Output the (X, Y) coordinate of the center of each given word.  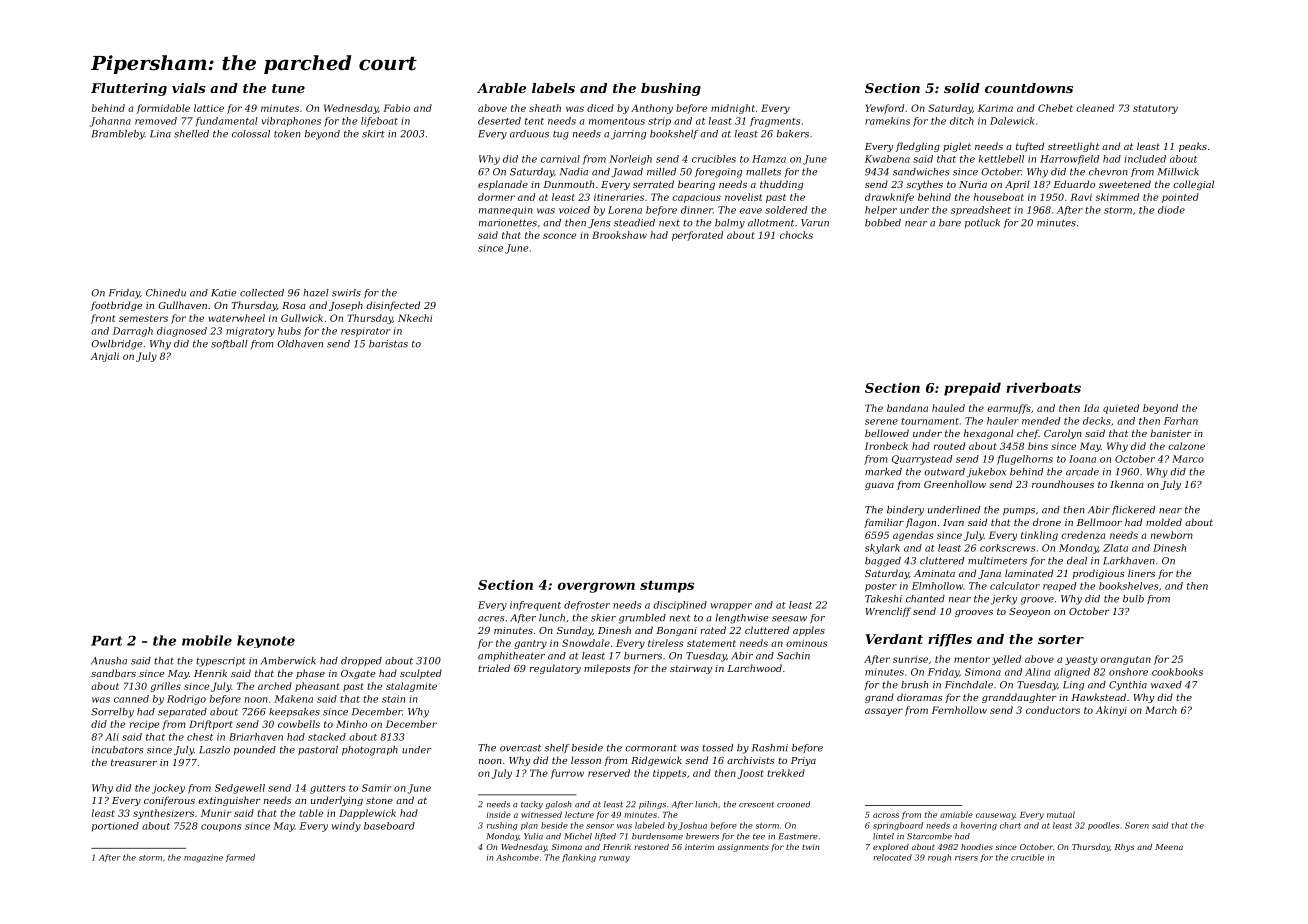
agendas (913, 536)
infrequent (535, 606)
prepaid (972, 389)
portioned (115, 827)
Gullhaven (182, 305)
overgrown (596, 587)
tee (759, 837)
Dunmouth (568, 184)
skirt (373, 134)
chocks (796, 235)
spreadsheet (981, 211)
